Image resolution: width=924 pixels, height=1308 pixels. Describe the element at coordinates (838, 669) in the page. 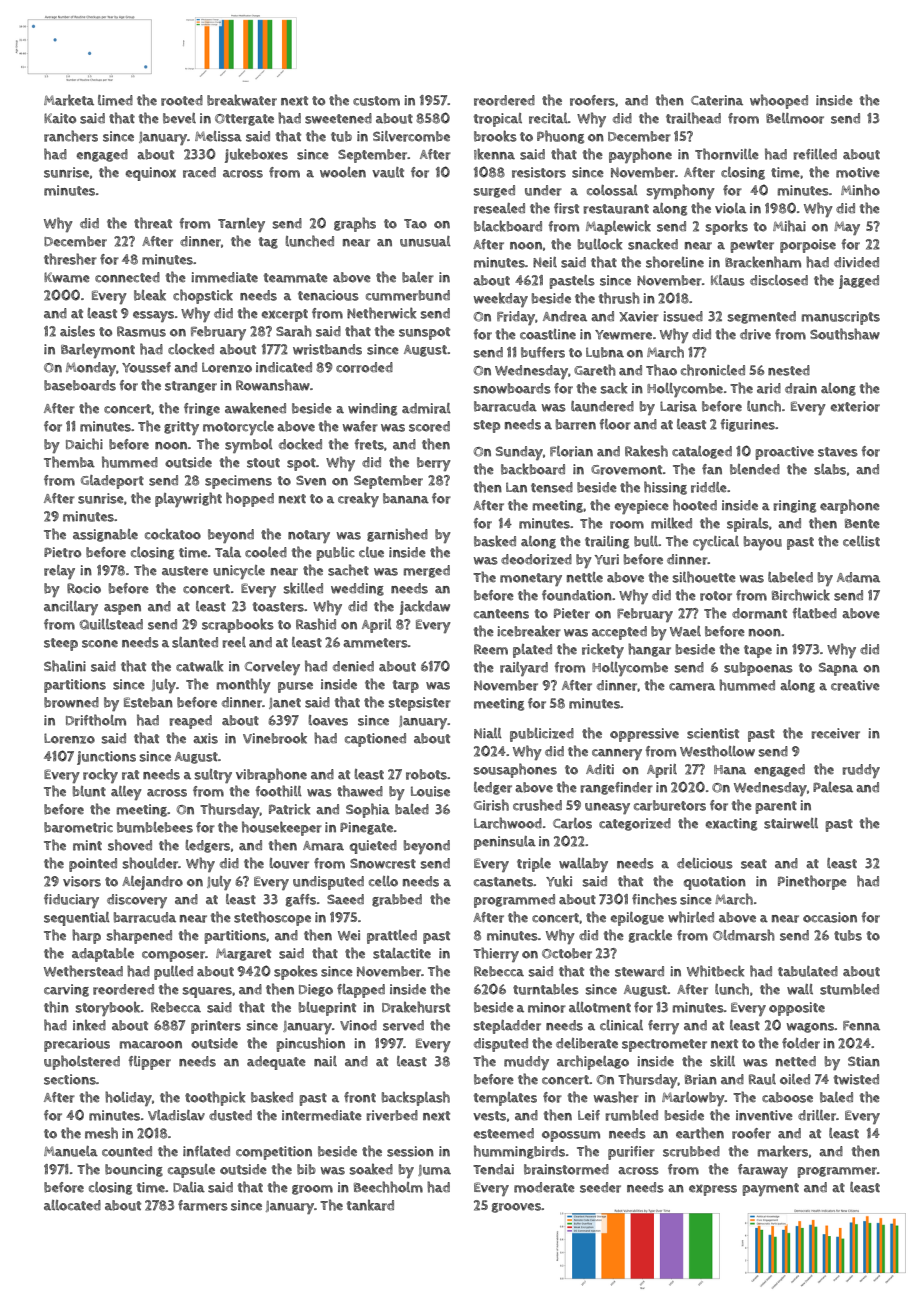

I see `Sapna` at that location.
